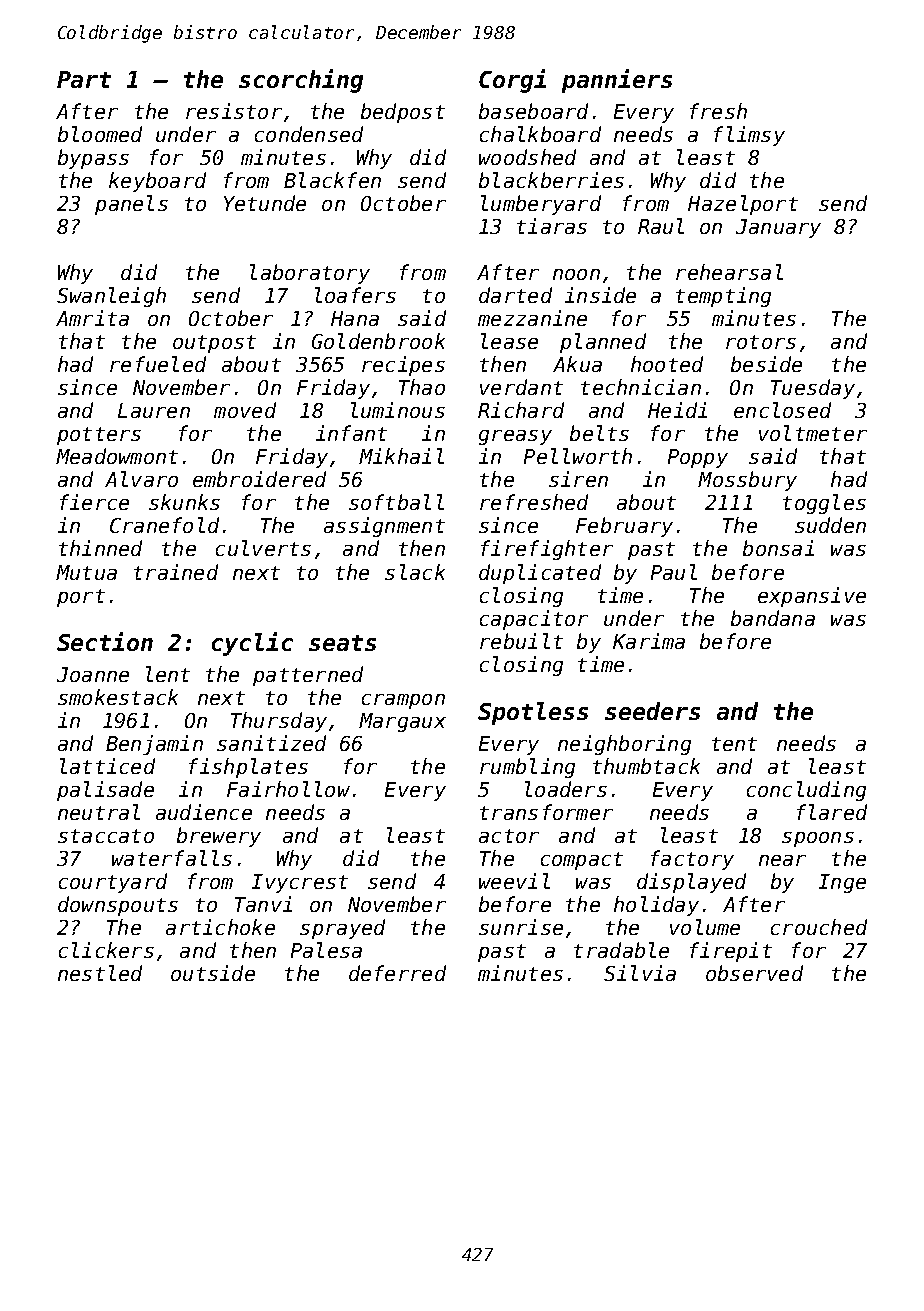 The width and height of the screenshot is (924, 1311). What do you see at coordinates (100, 134) in the screenshot?
I see `bloomed` at bounding box center [100, 134].
